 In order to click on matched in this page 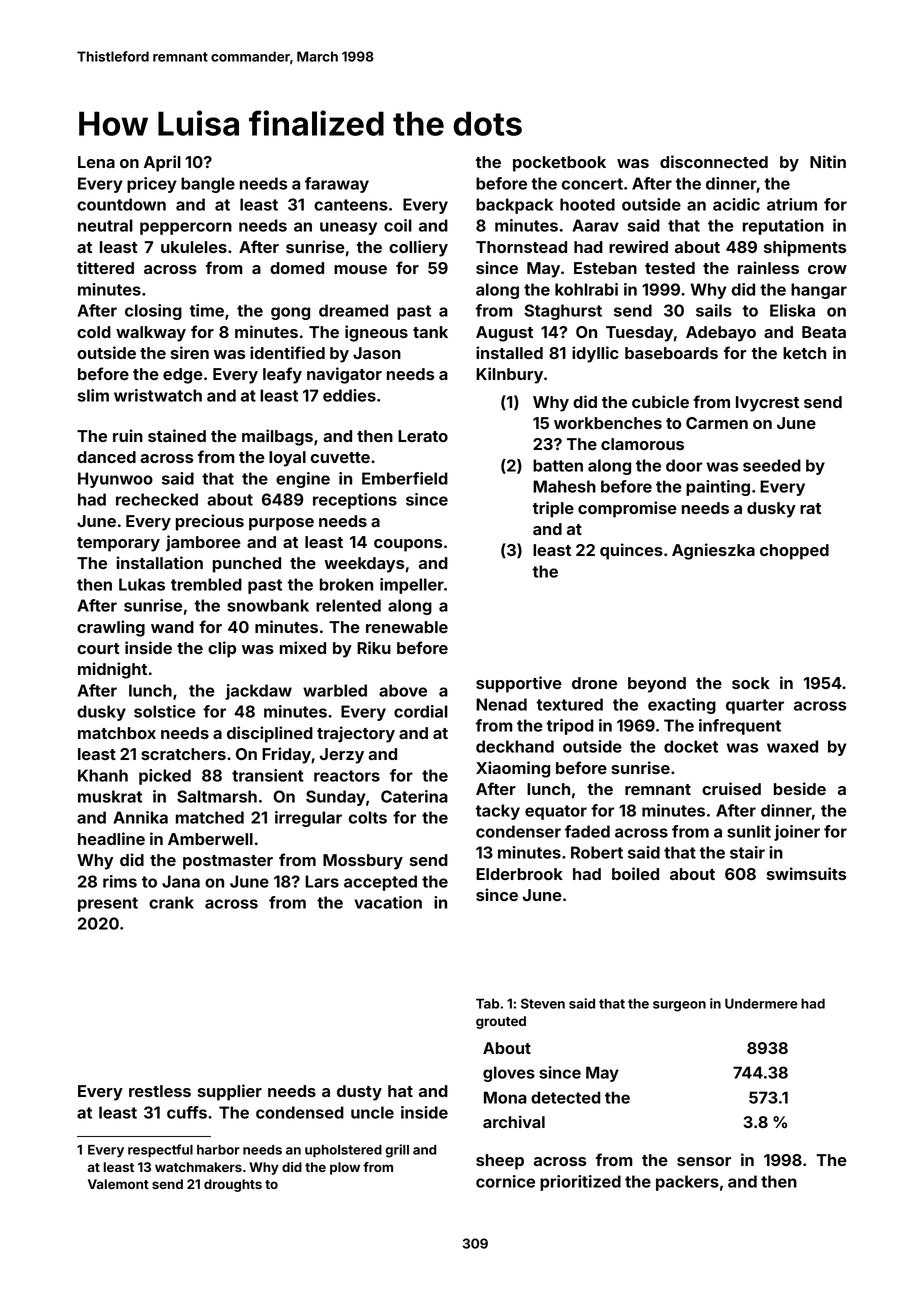, I will do `click(210, 817)`.
